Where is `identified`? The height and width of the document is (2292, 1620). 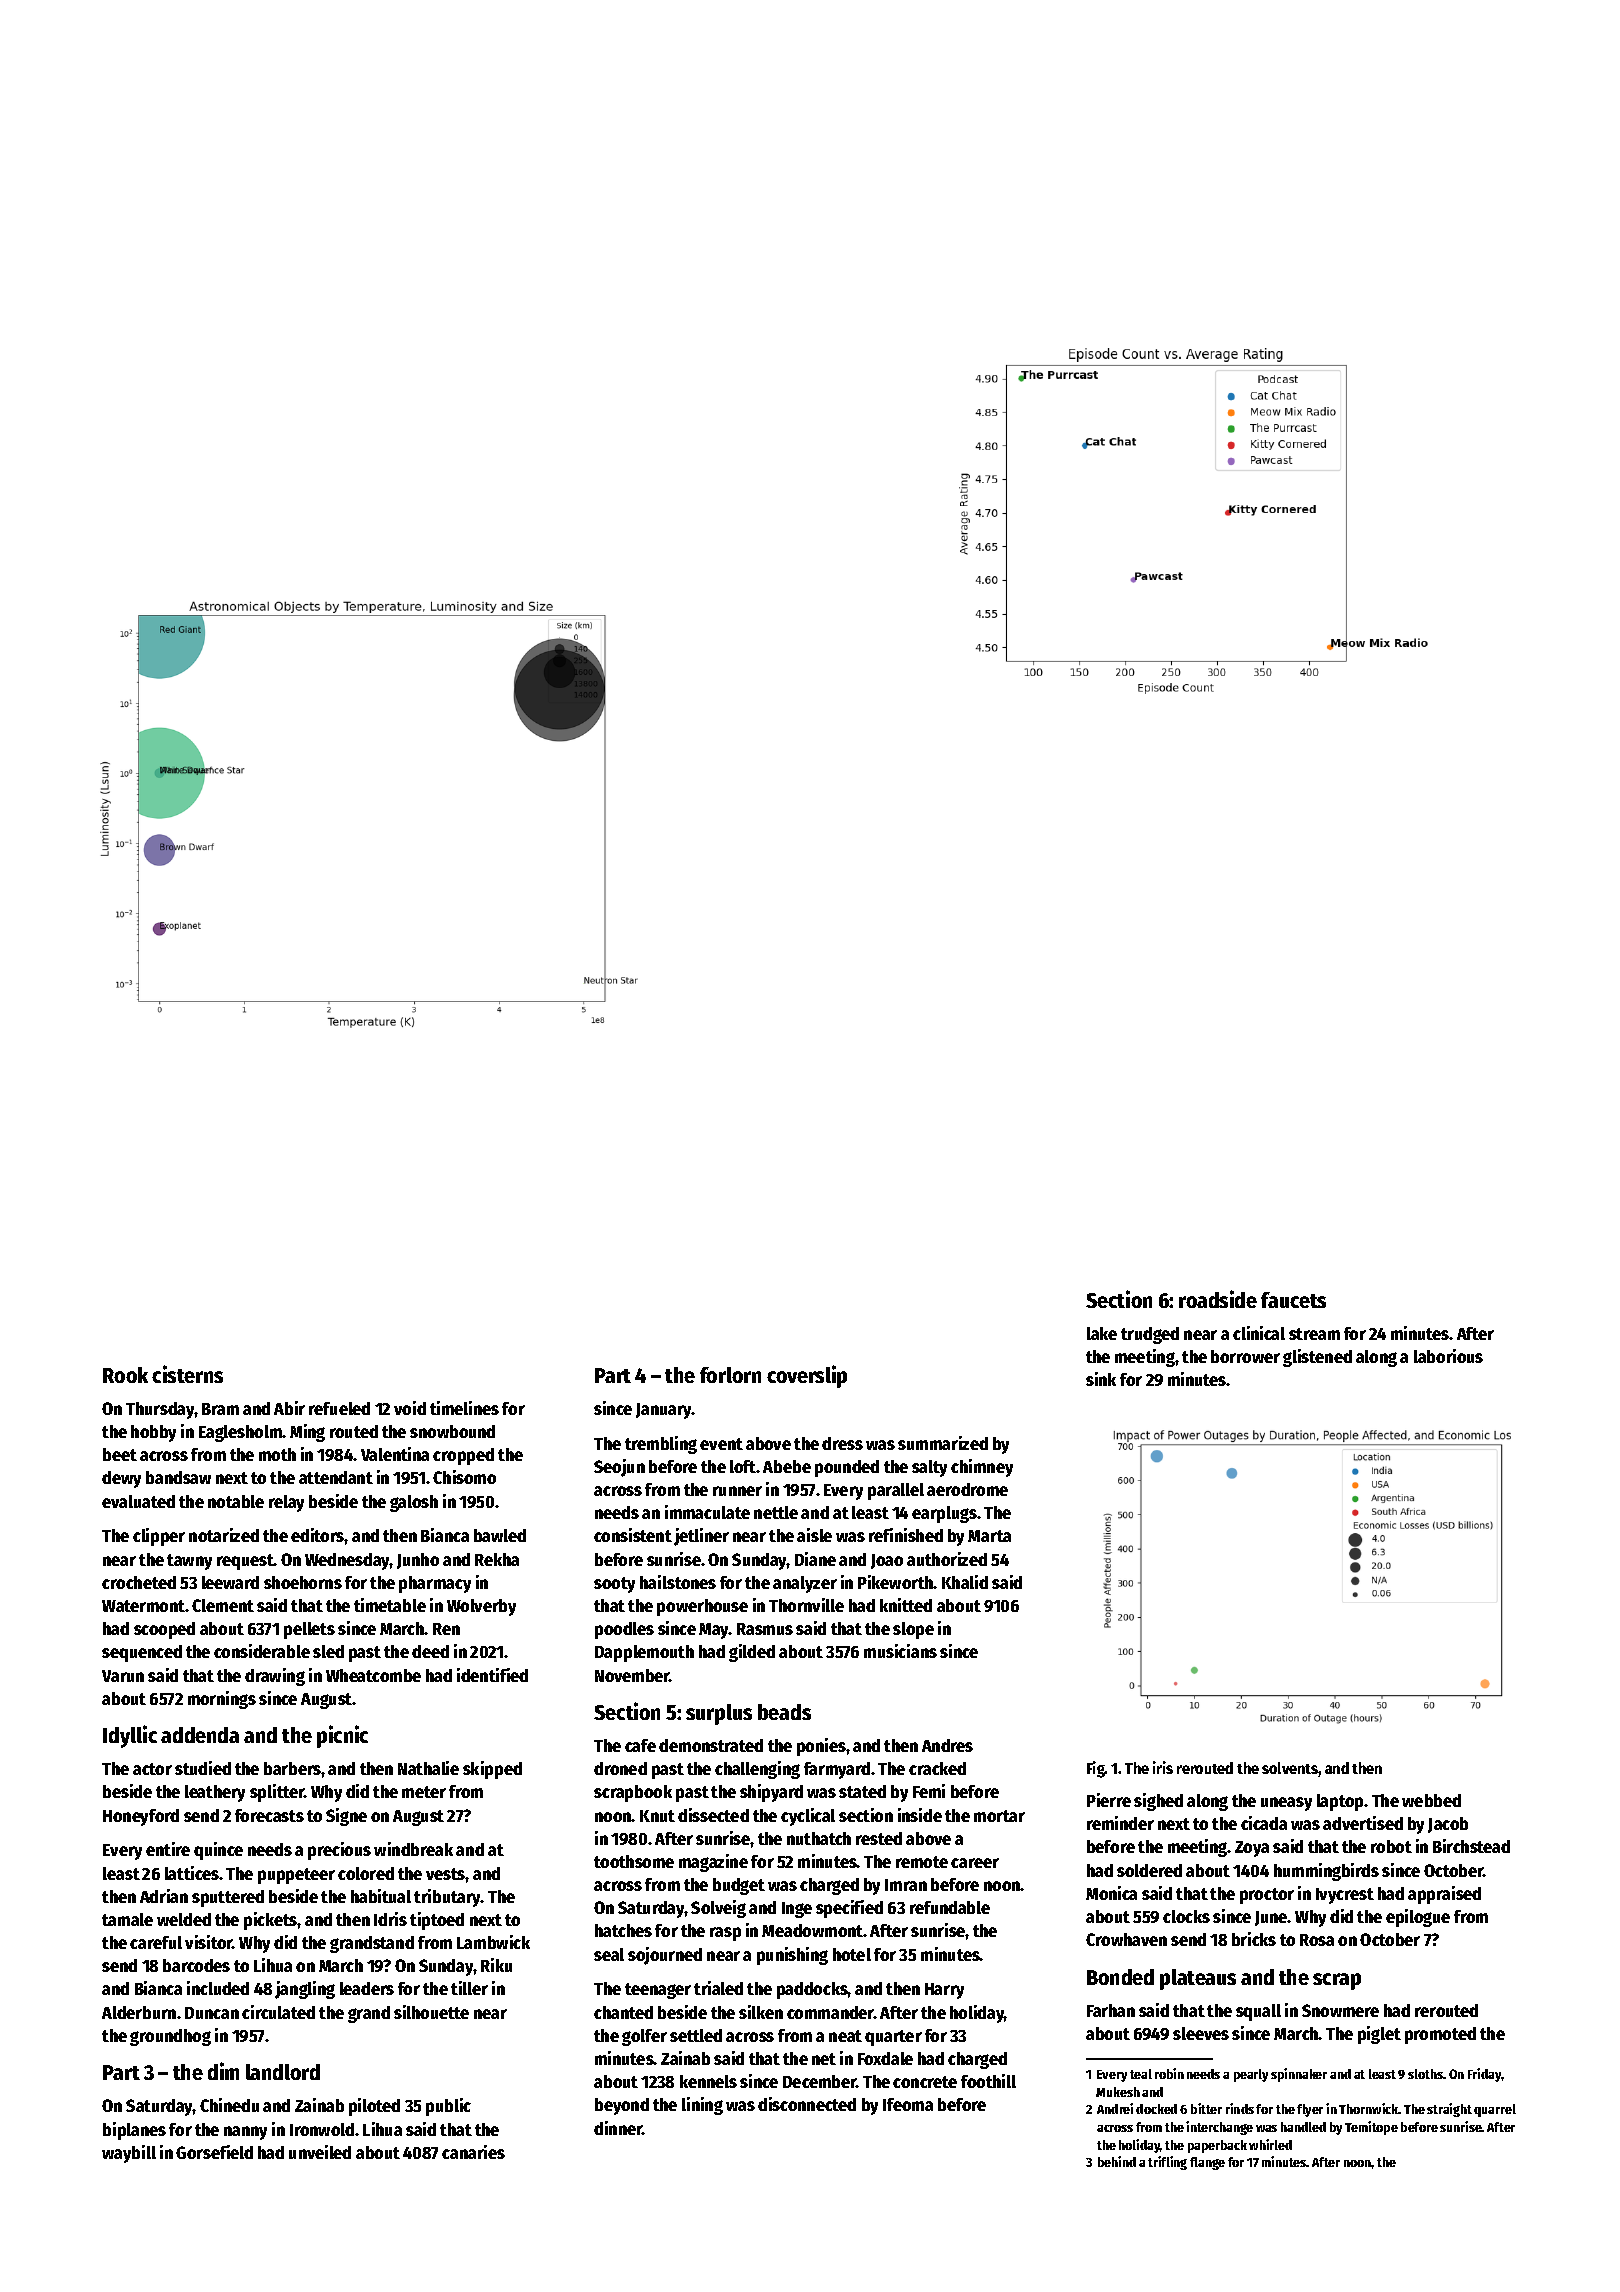 identified is located at coordinates (492, 1675).
